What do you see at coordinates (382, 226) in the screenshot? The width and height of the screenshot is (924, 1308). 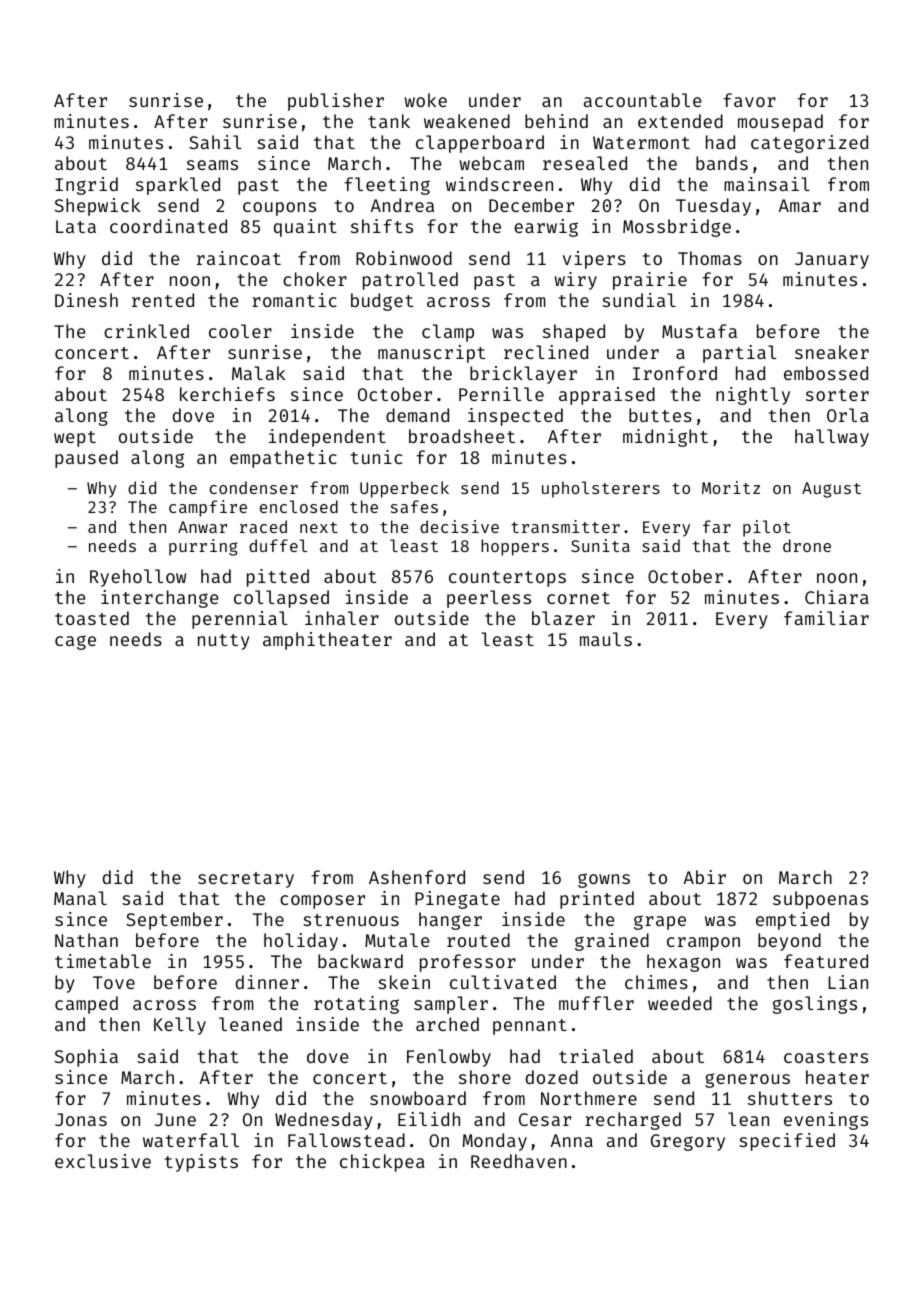 I see `shifts` at bounding box center [382, 226].
